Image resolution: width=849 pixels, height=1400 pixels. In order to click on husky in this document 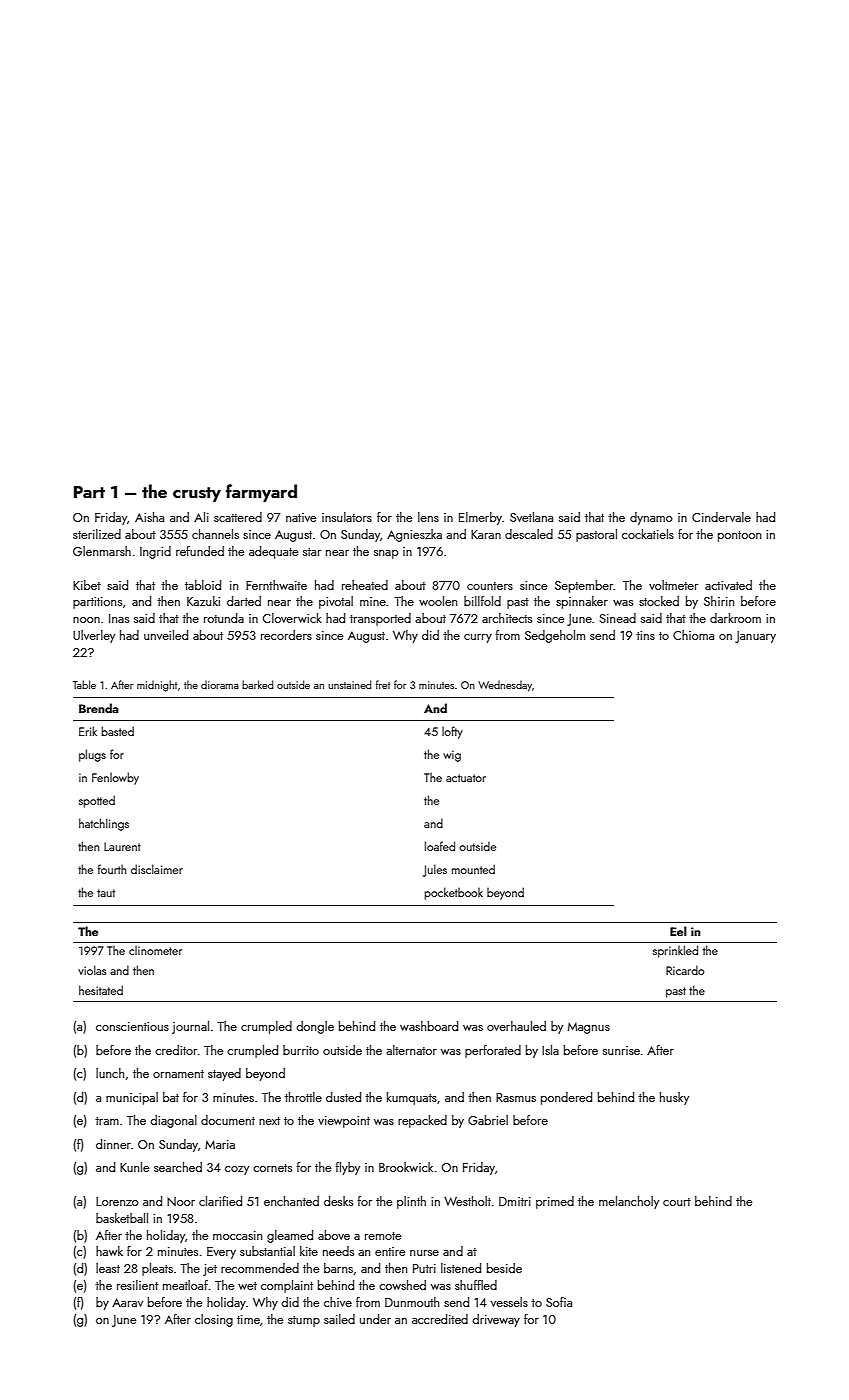, I will do `click(674, 1098)`.
